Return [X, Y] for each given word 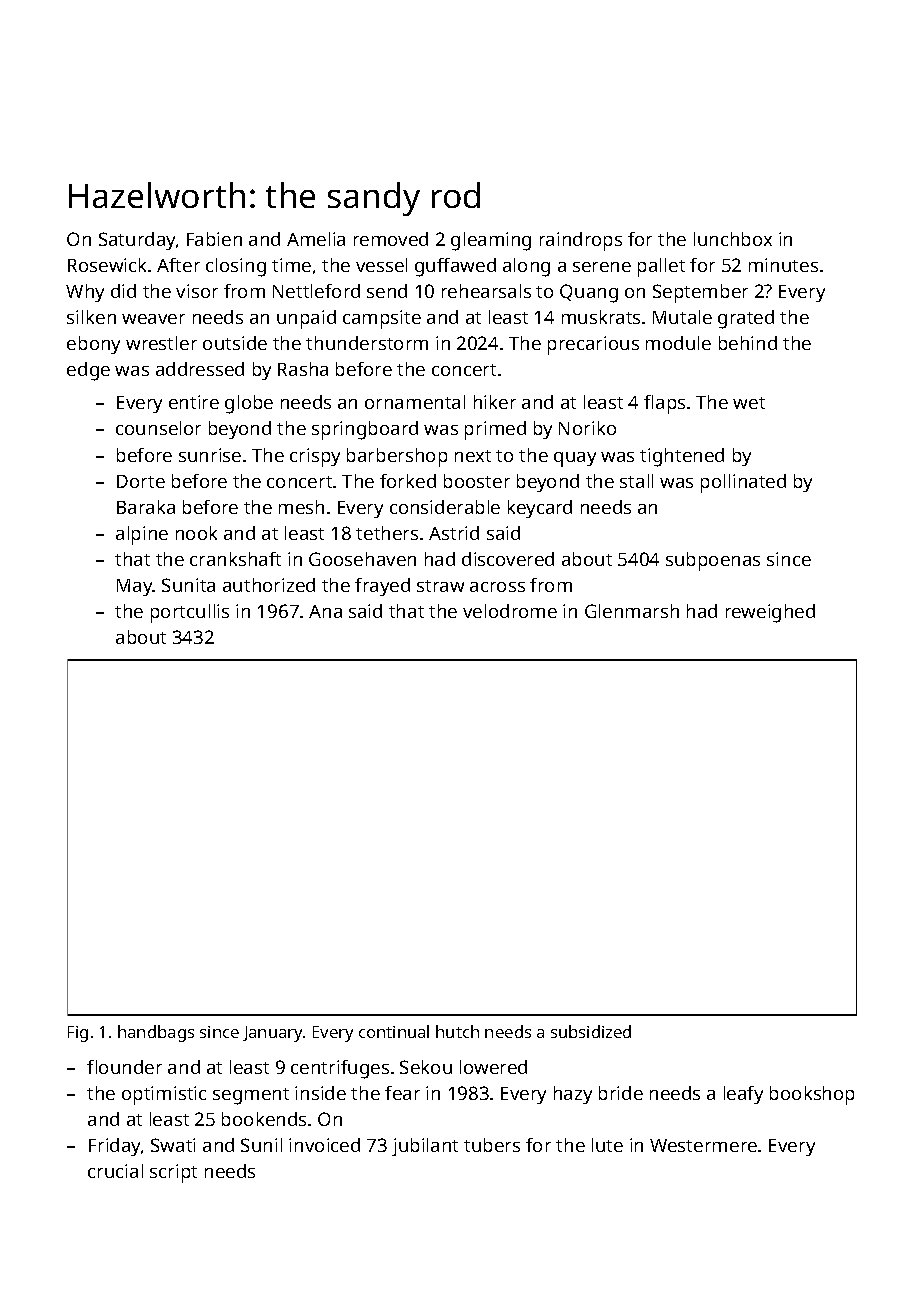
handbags [156, 1033]
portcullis [190, 613]
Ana [325, 611]
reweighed [770, 613]
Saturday [137, 241]
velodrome [510, 611]
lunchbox [733, 239]
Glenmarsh [632, 611]
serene [602, 267]
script [173, 1173]
